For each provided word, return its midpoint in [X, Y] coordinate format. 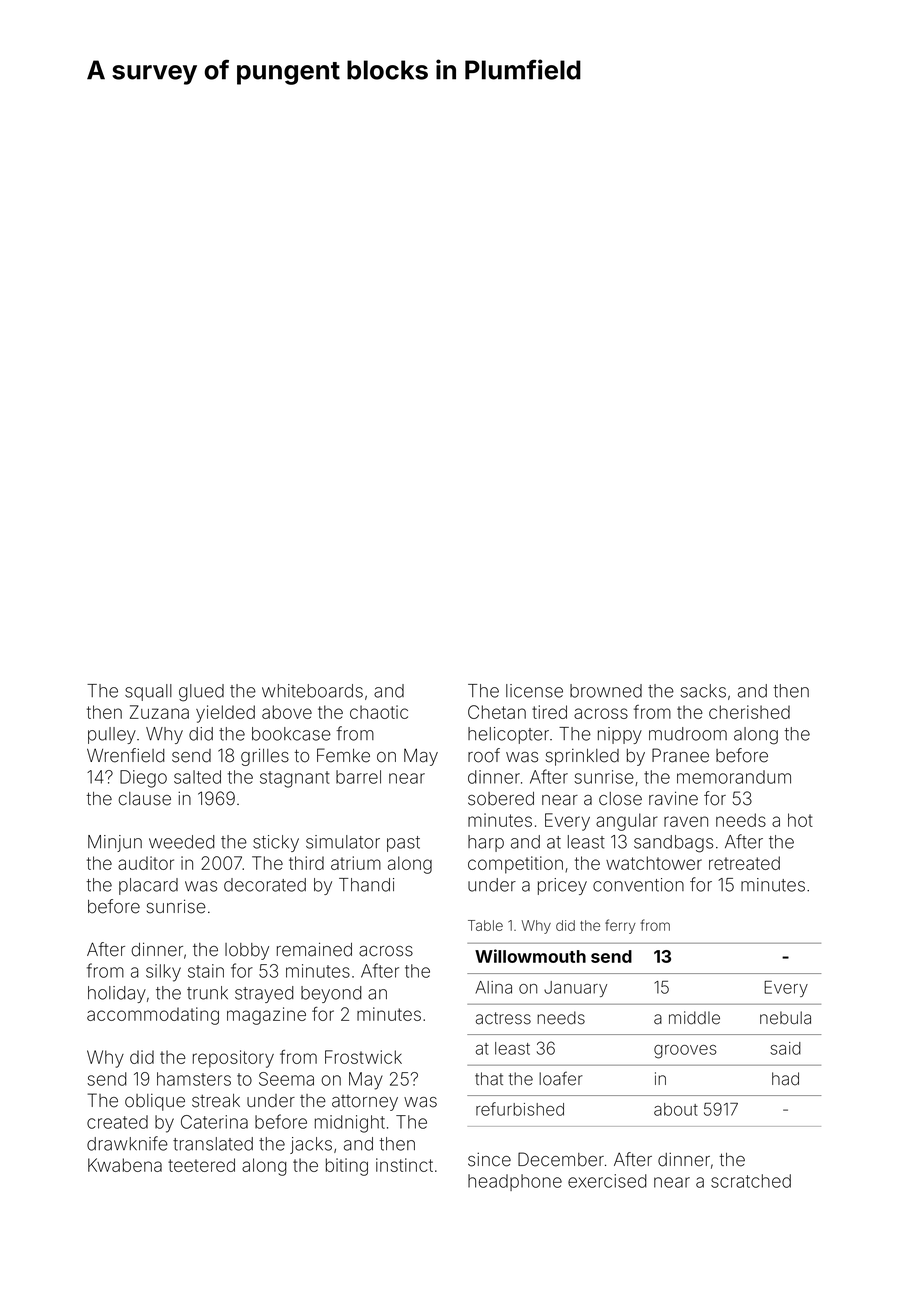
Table [485, 925]
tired [549, 712]
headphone [515, 1182]
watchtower [654, 863]
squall [148, 692]
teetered [201, 1165]
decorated [265, 885]
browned [606, 691]
